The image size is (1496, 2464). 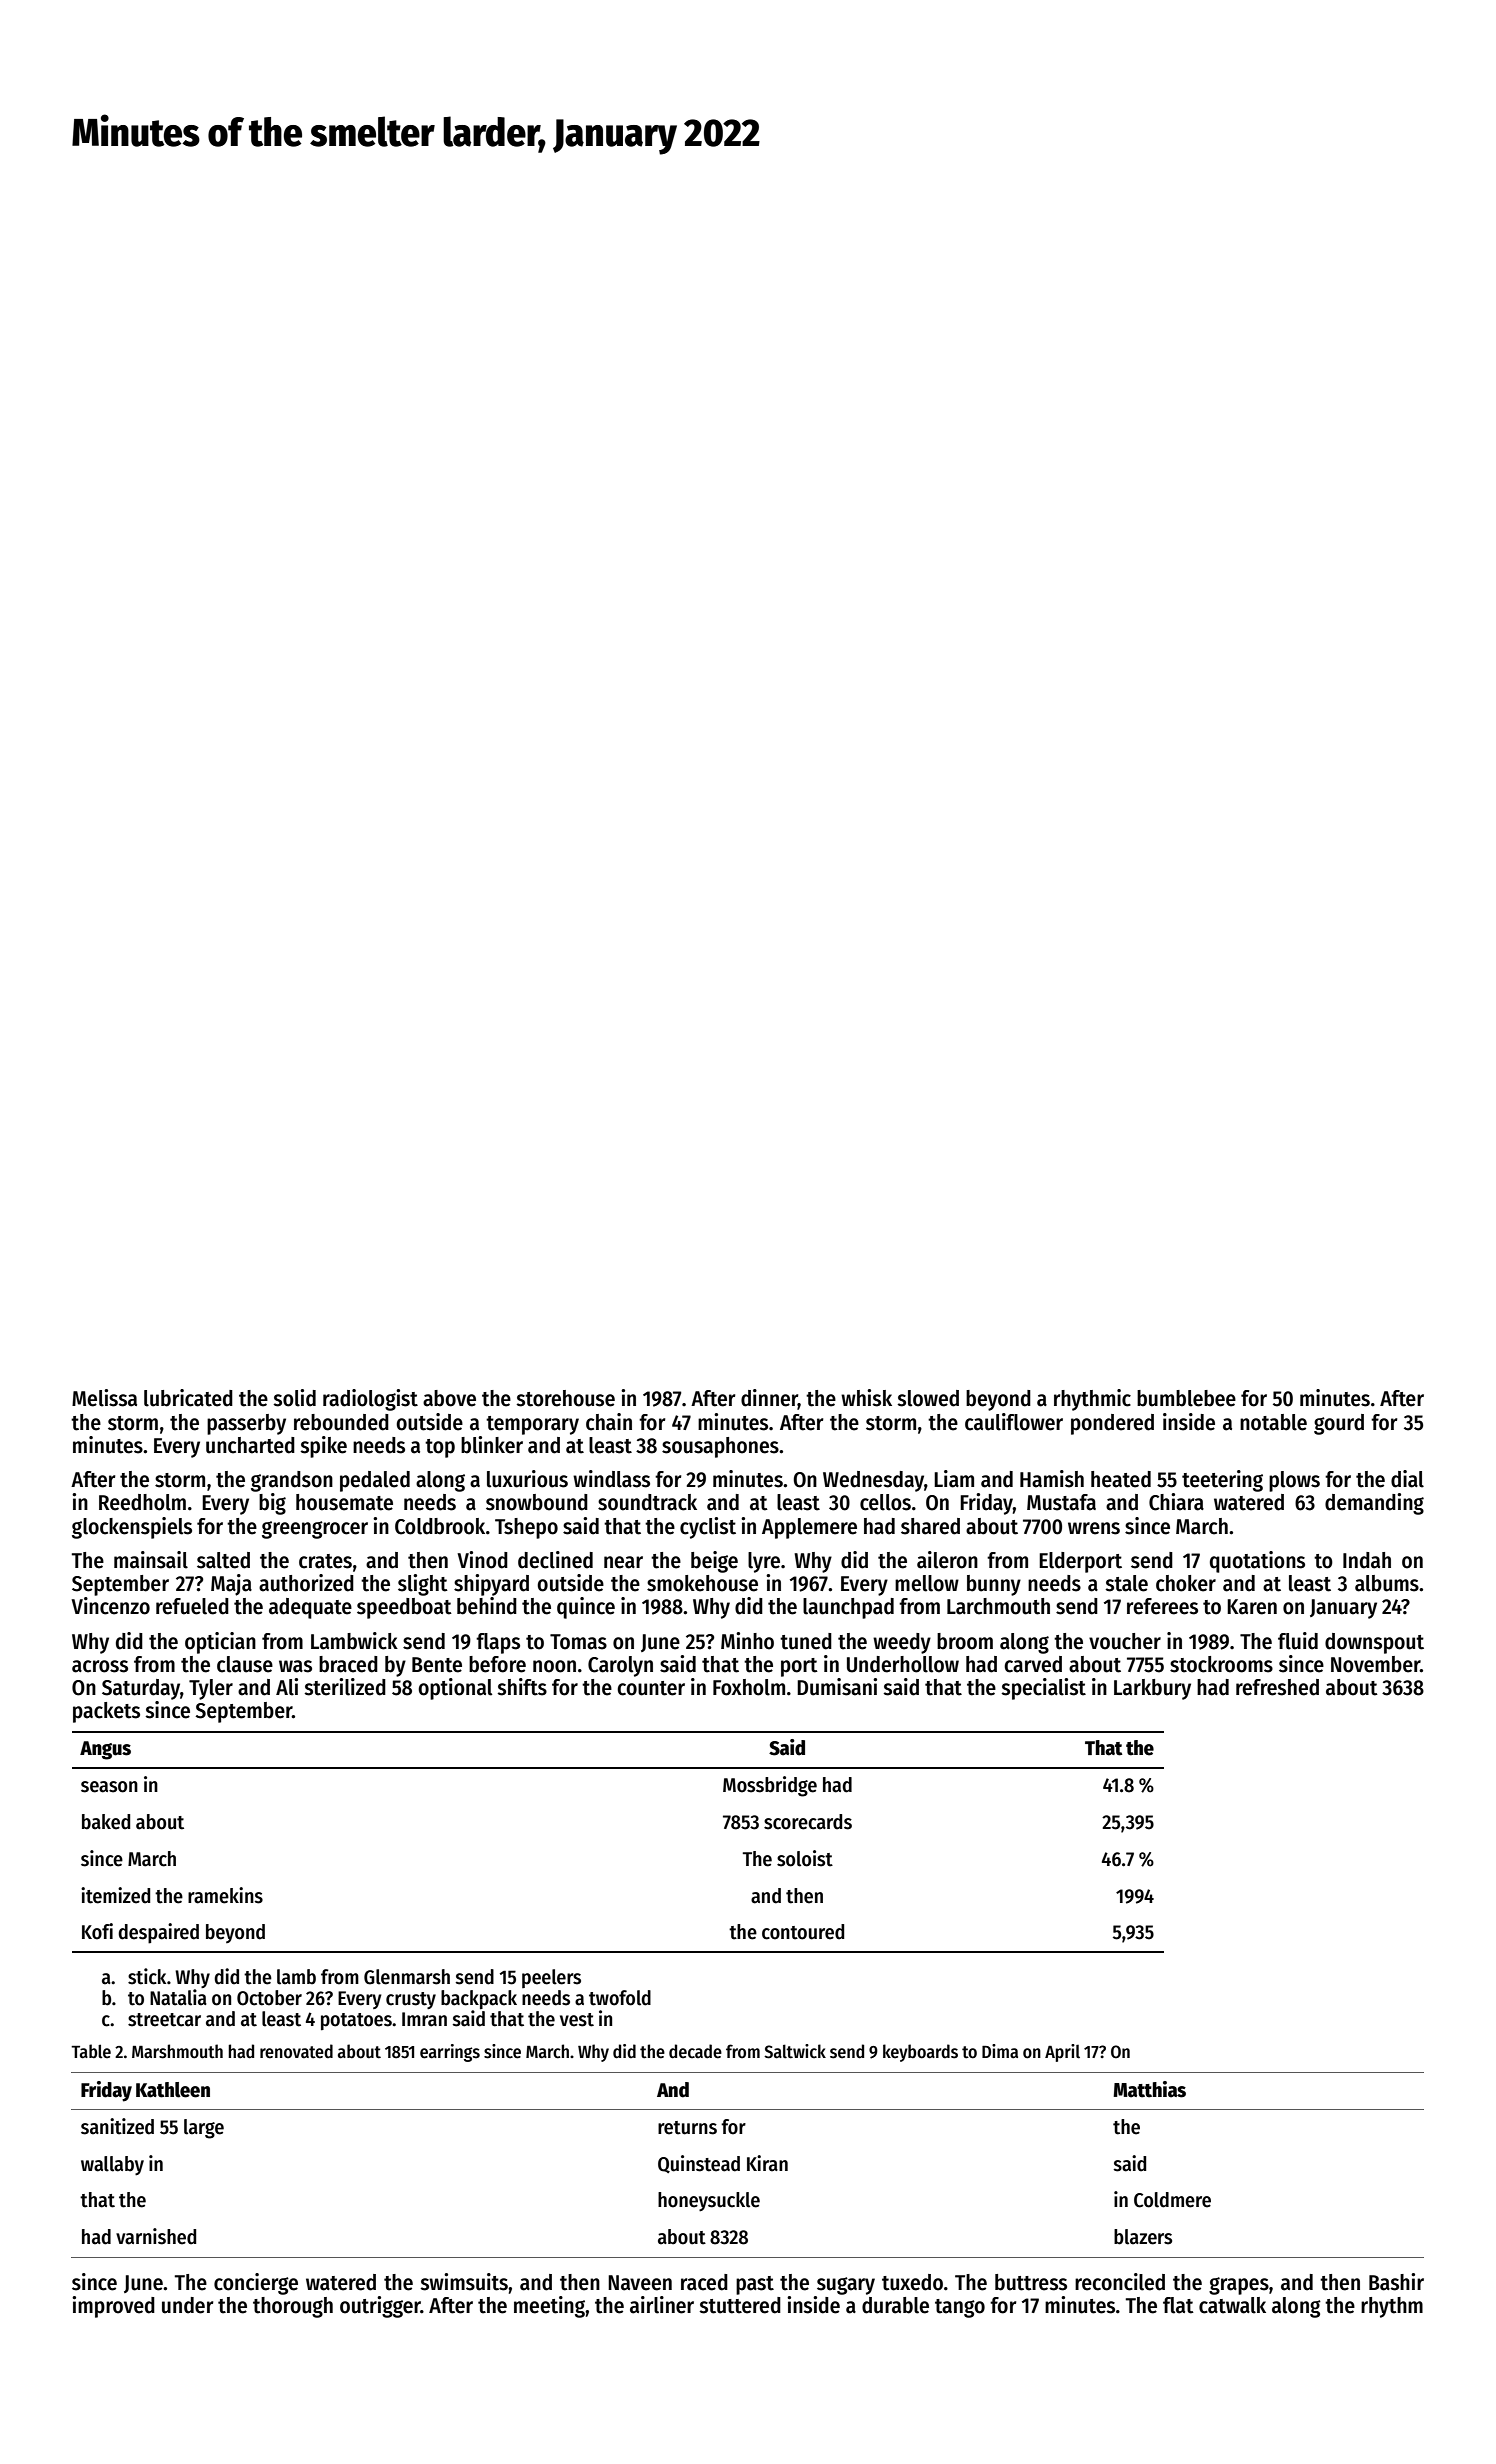 What do you see at coordinates (803, 1932) in the document?
I see `contoured` at bounding box center [803, 1932].
